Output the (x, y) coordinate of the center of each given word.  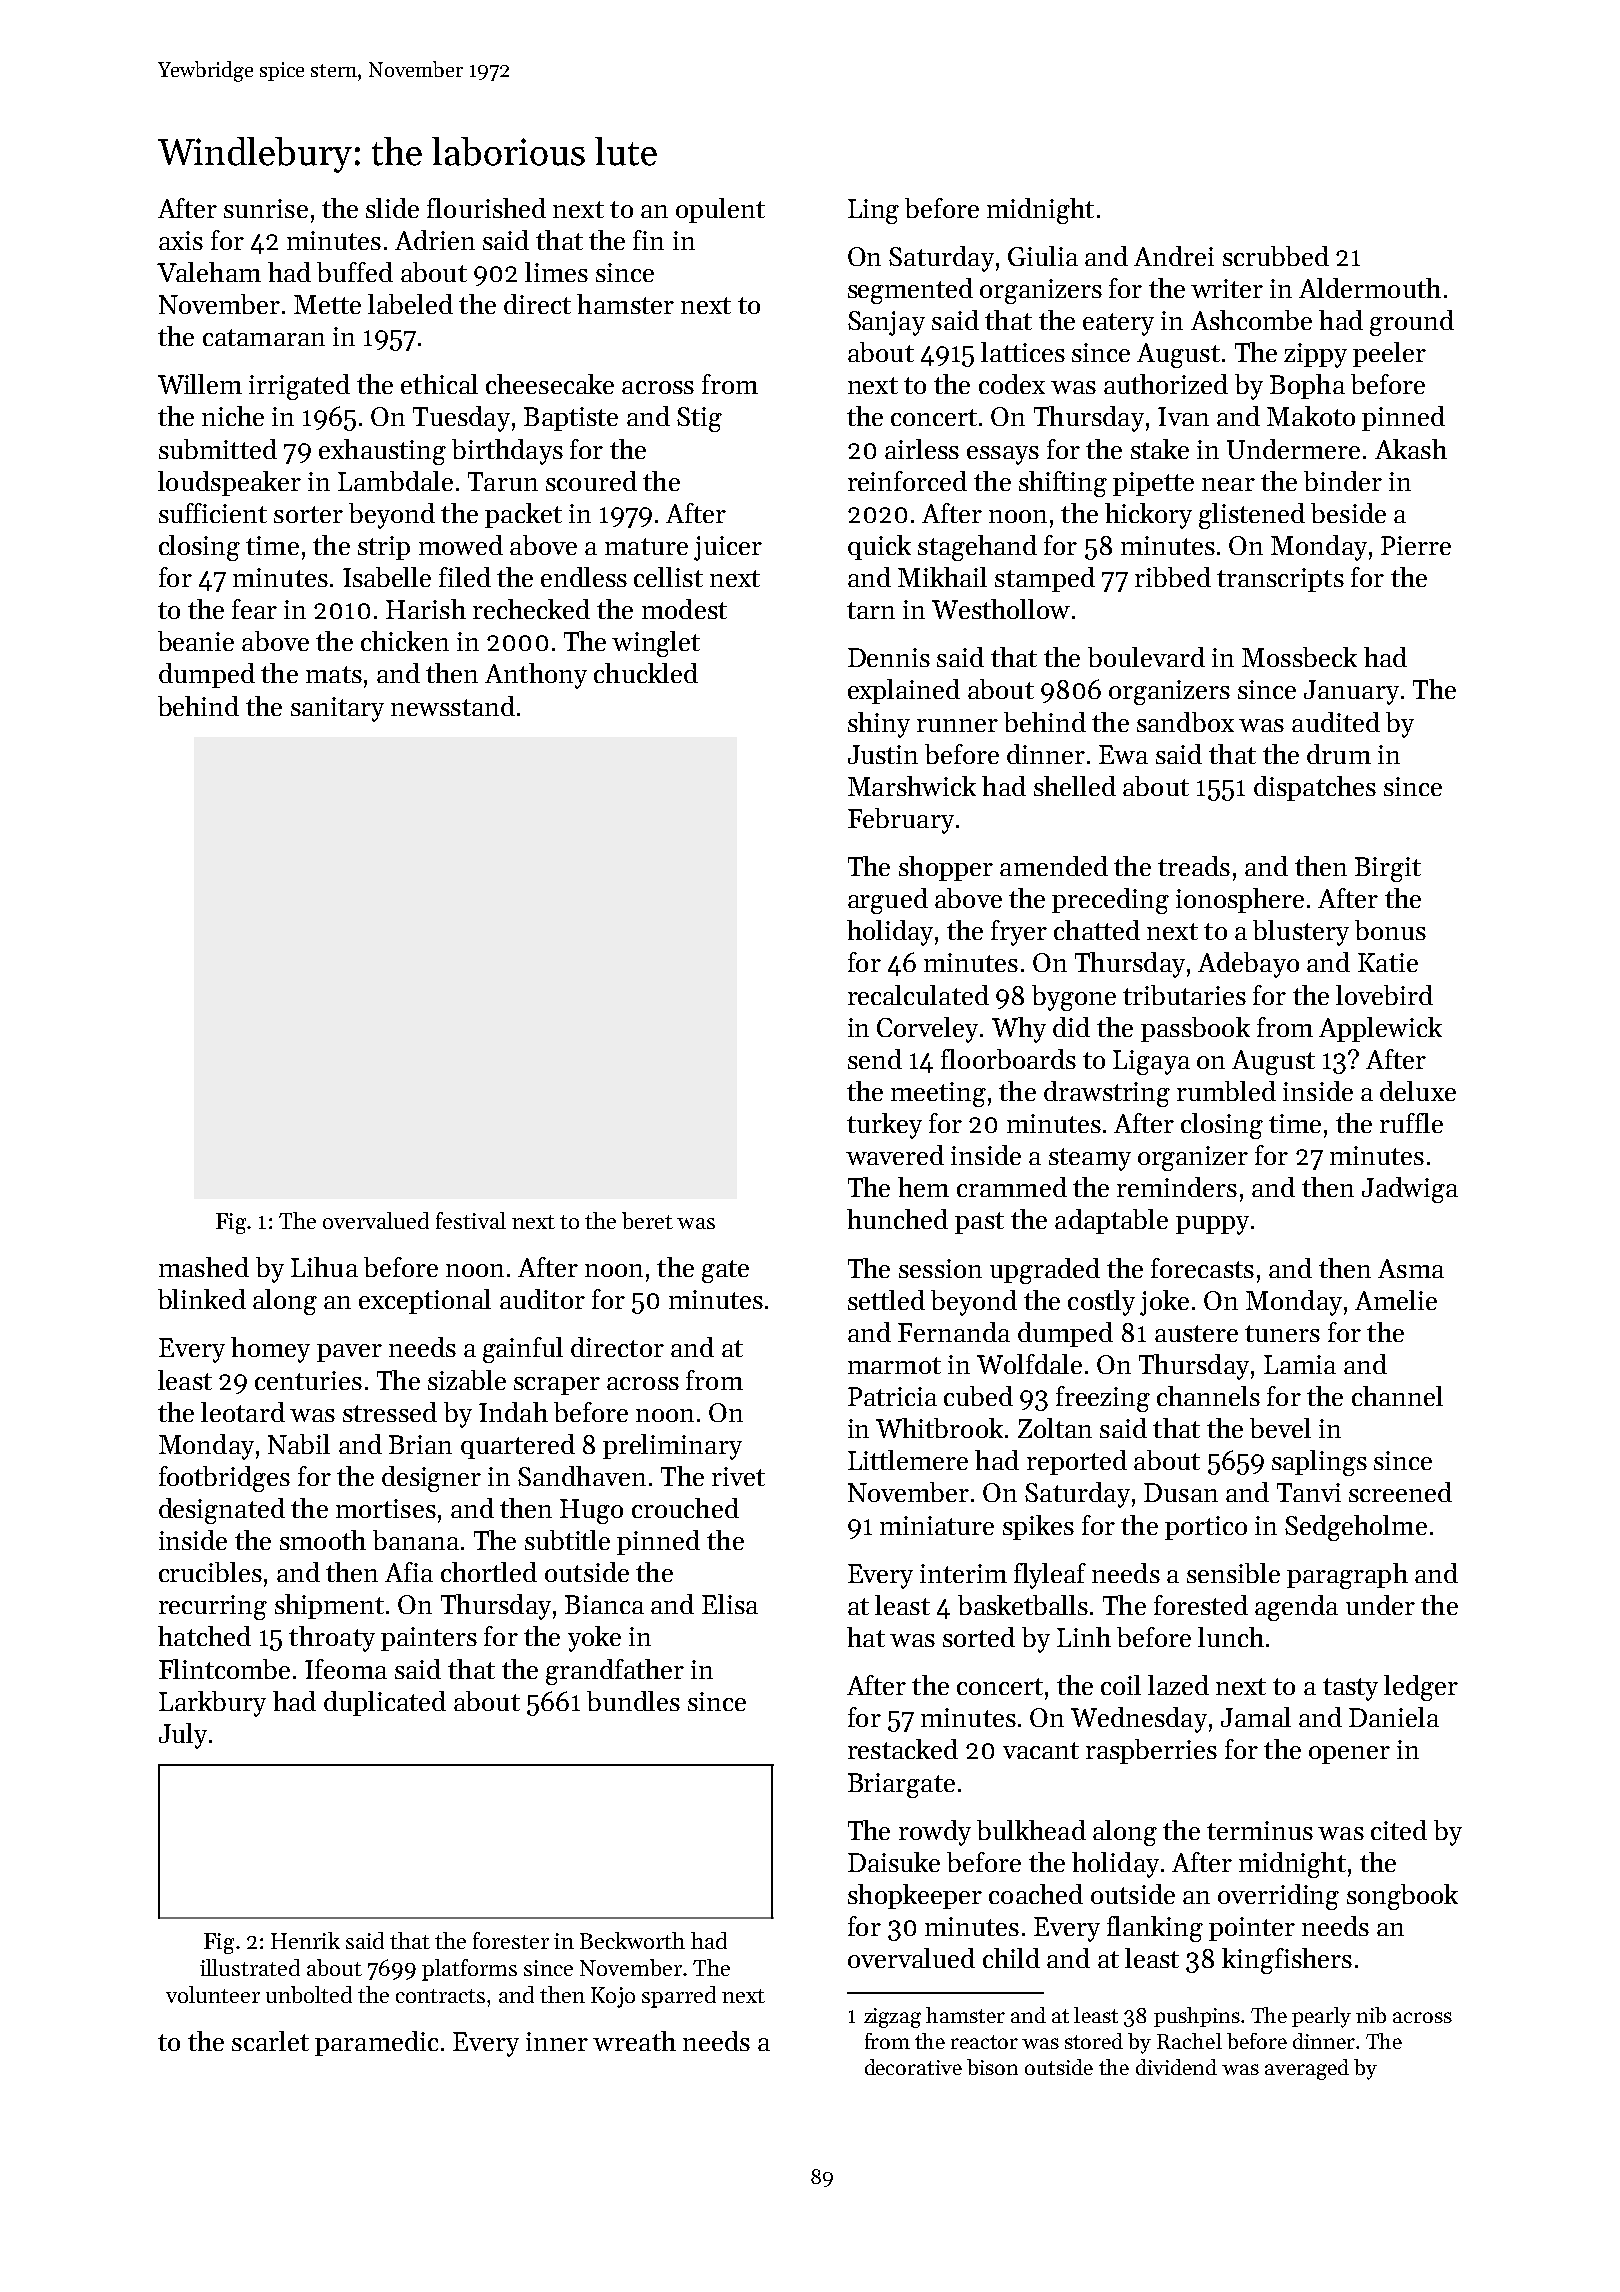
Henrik (305, 1940)
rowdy (935, 1833)
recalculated (918, 995)
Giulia (1043, 256)
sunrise (266, 208)
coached (1036, 1894)
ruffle (1411, 1123)
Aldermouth (1370, 288)
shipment (329, 1606)
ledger (1421, 1688)
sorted (979, 1637)
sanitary (337, 709)
